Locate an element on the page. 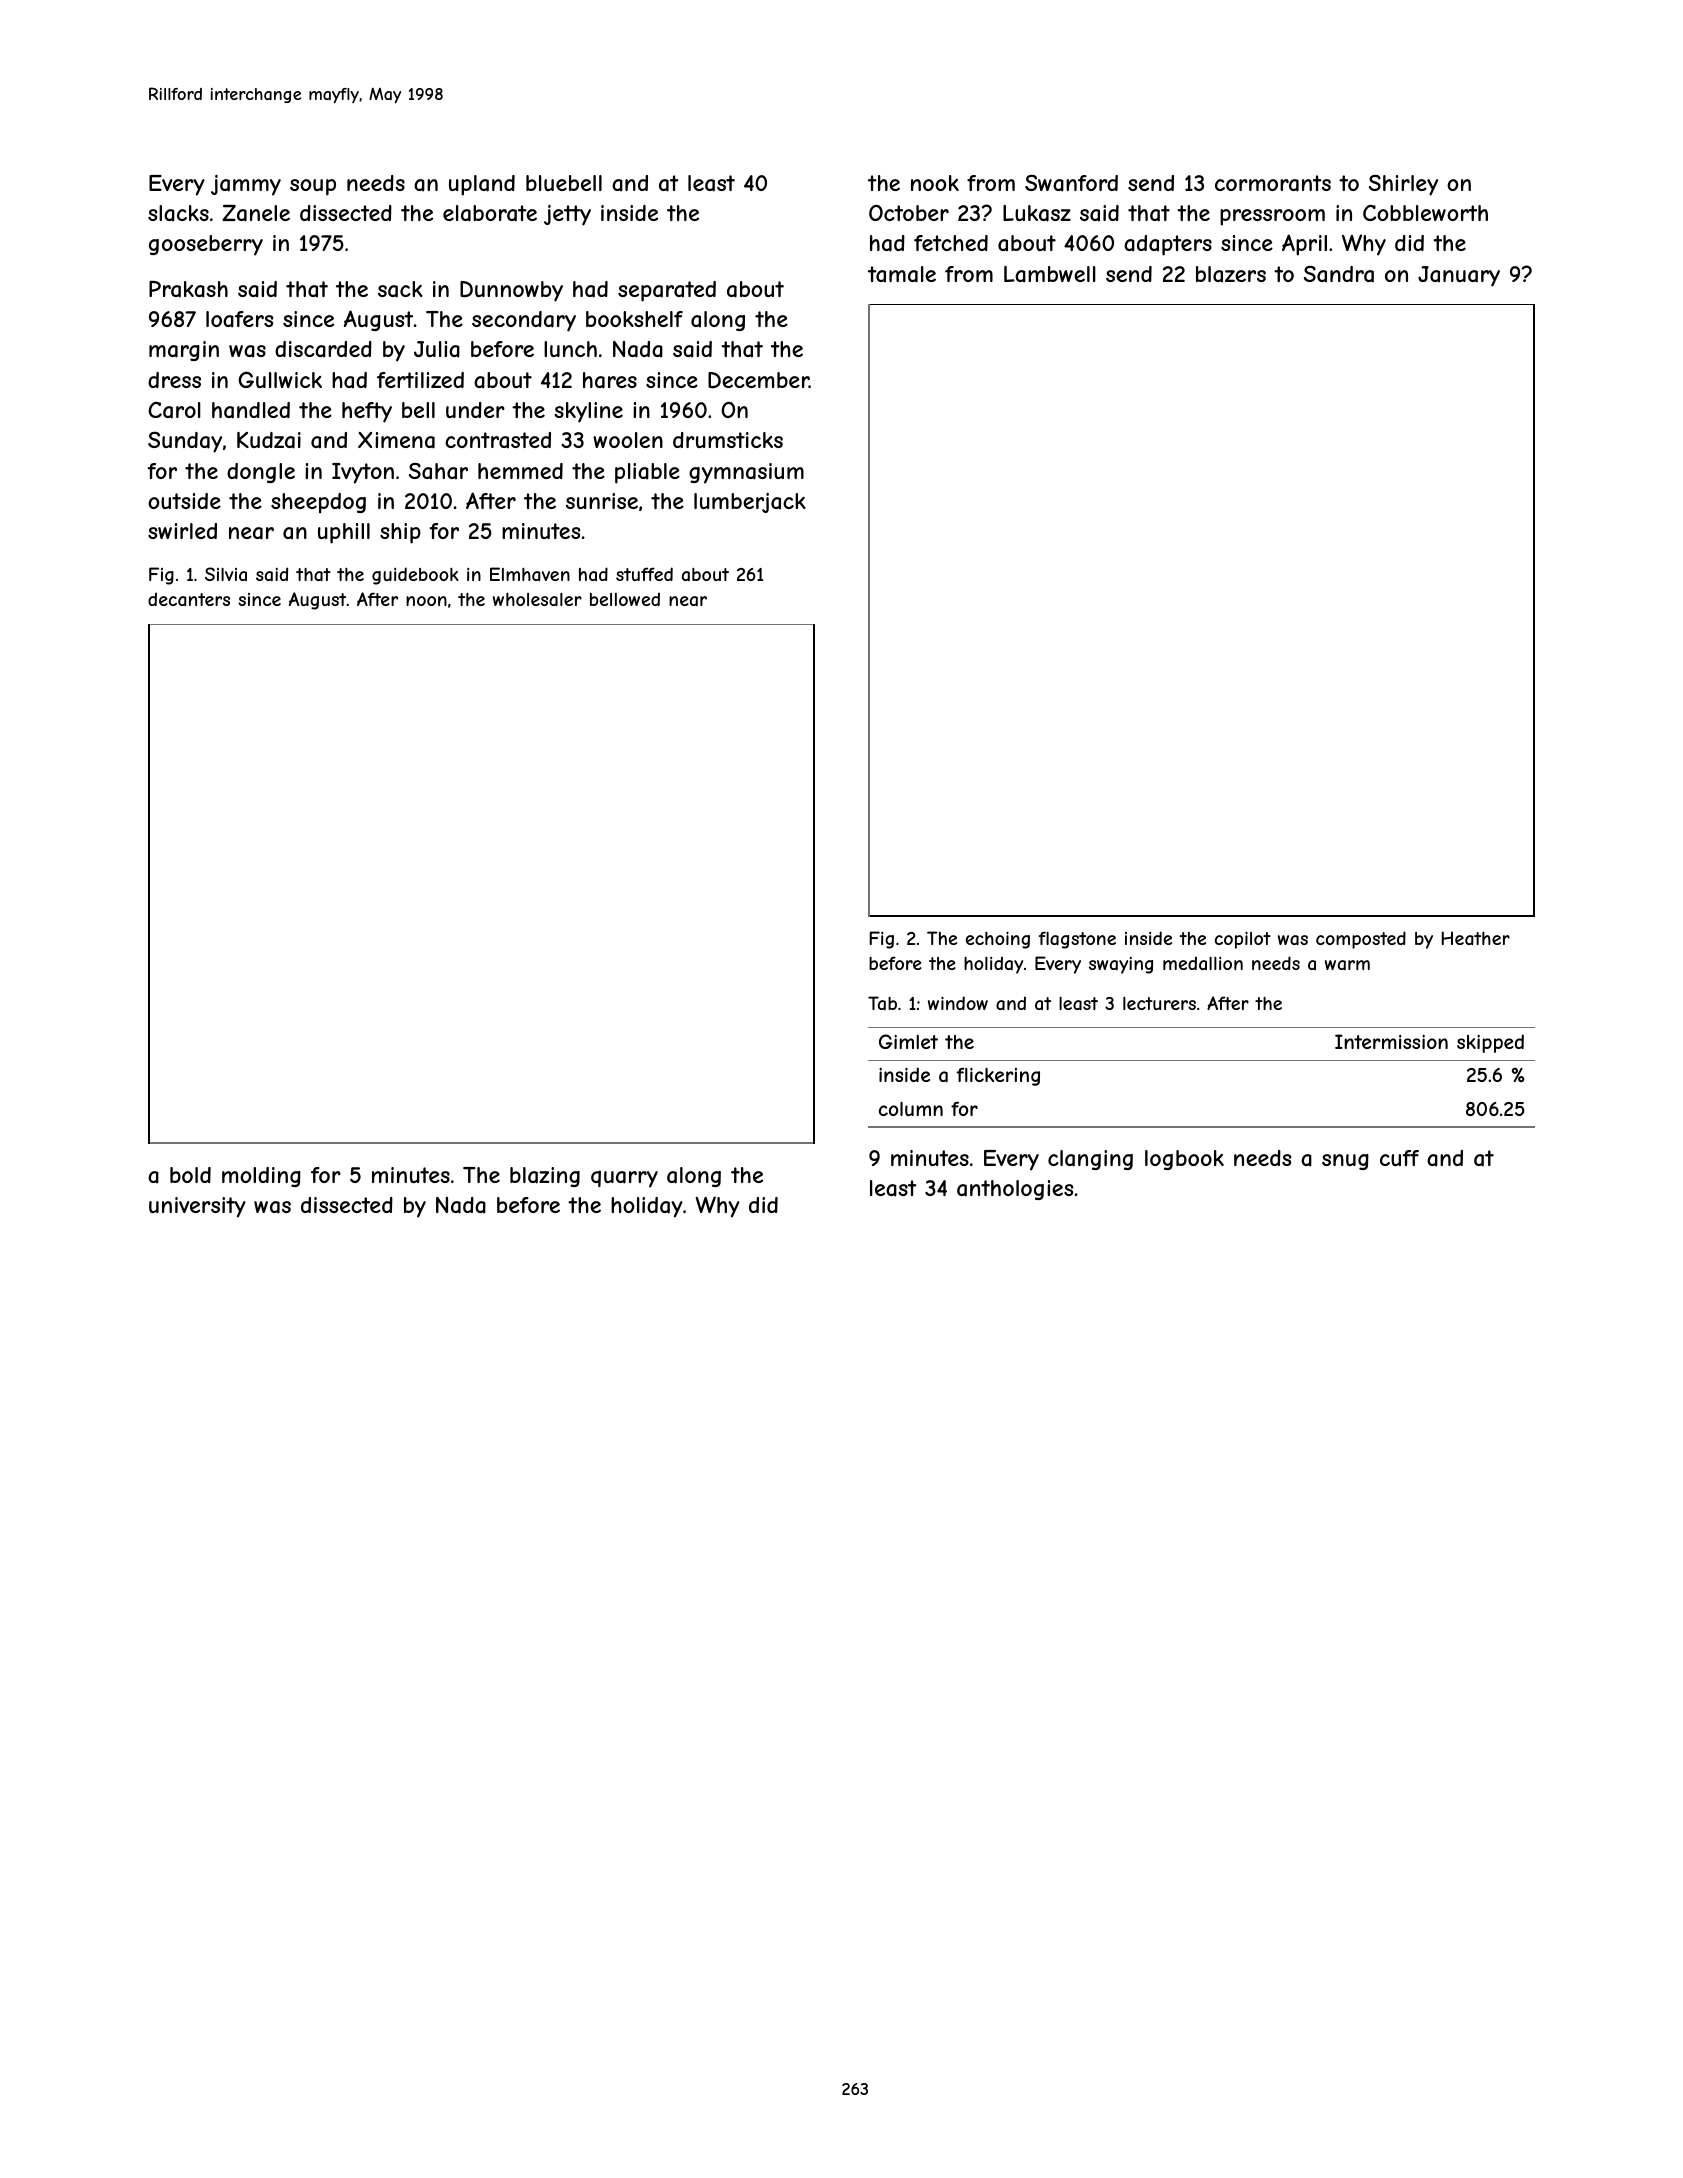 The image size is (1683, 2178). Shirley is located at coordinates (1403, 185).
